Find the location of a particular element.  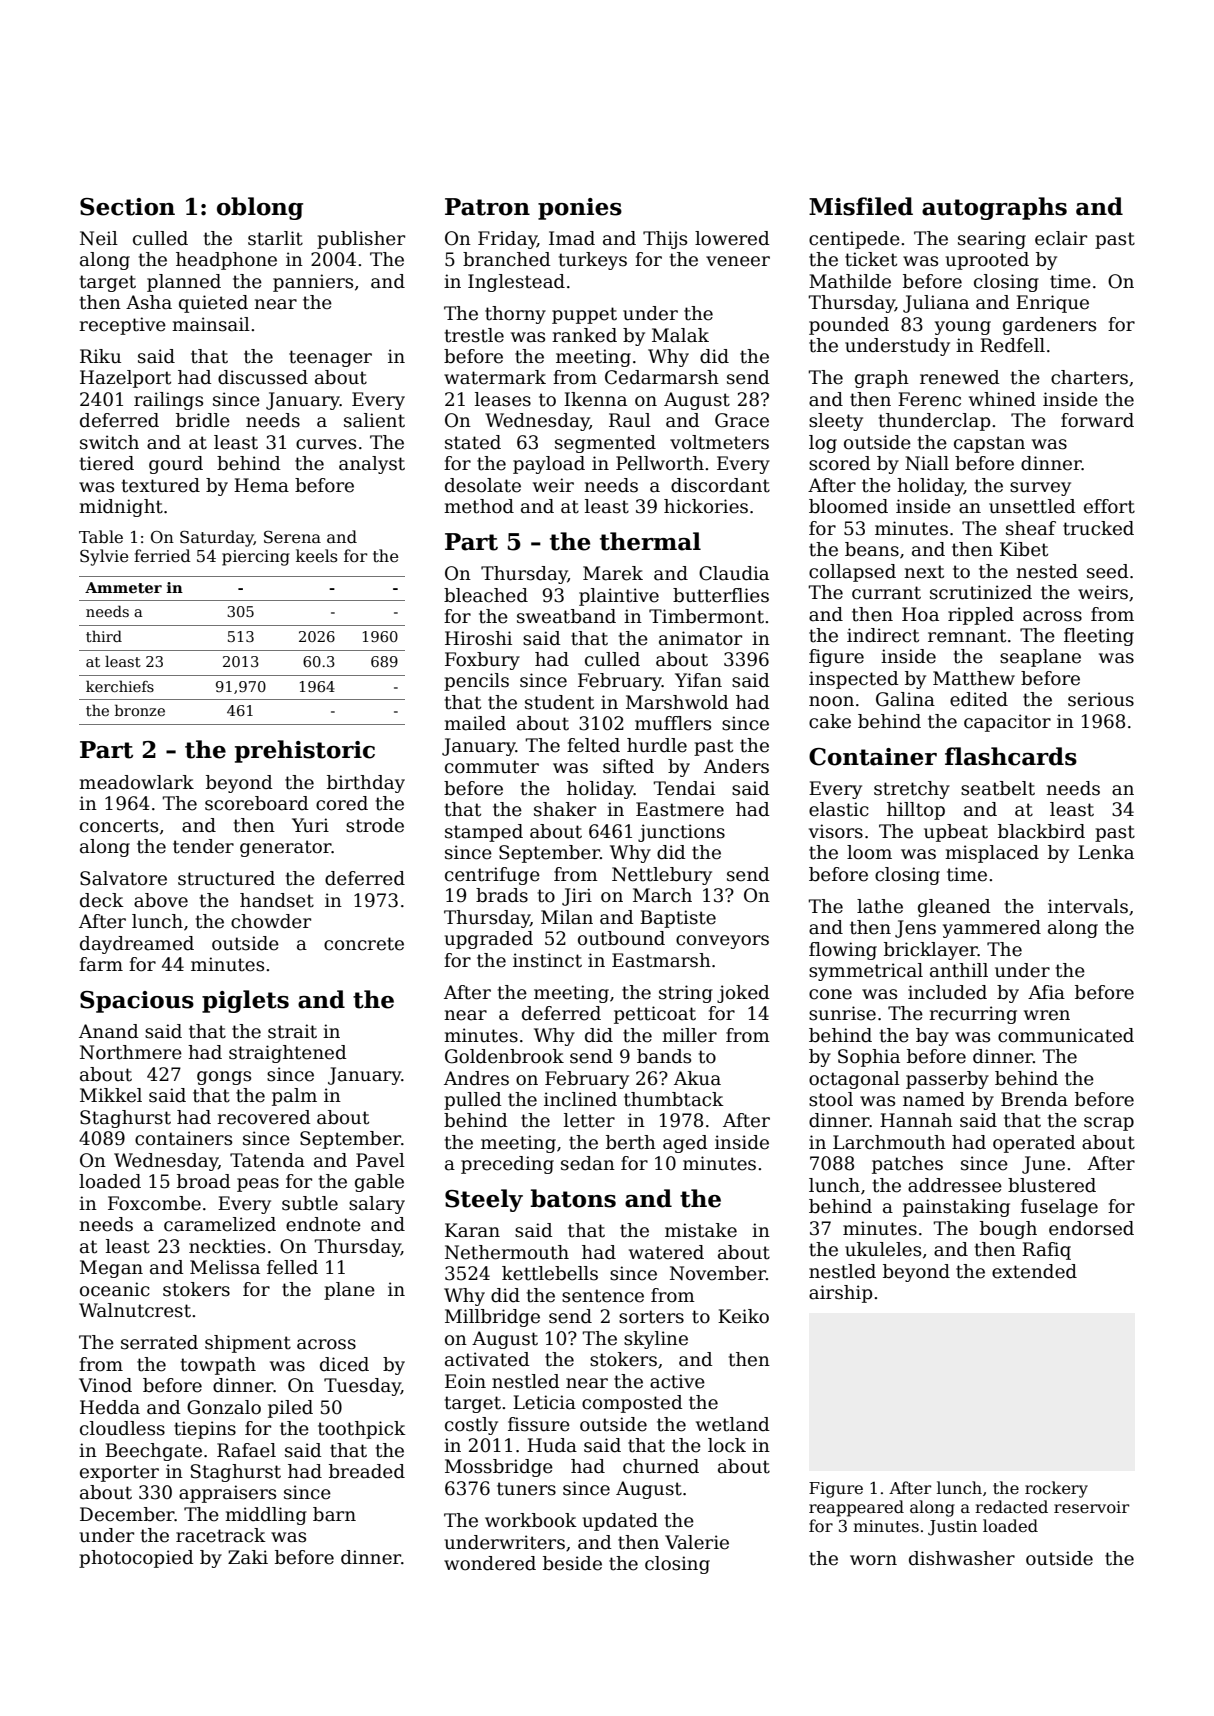

tender is located at coordinates (203, 846).
